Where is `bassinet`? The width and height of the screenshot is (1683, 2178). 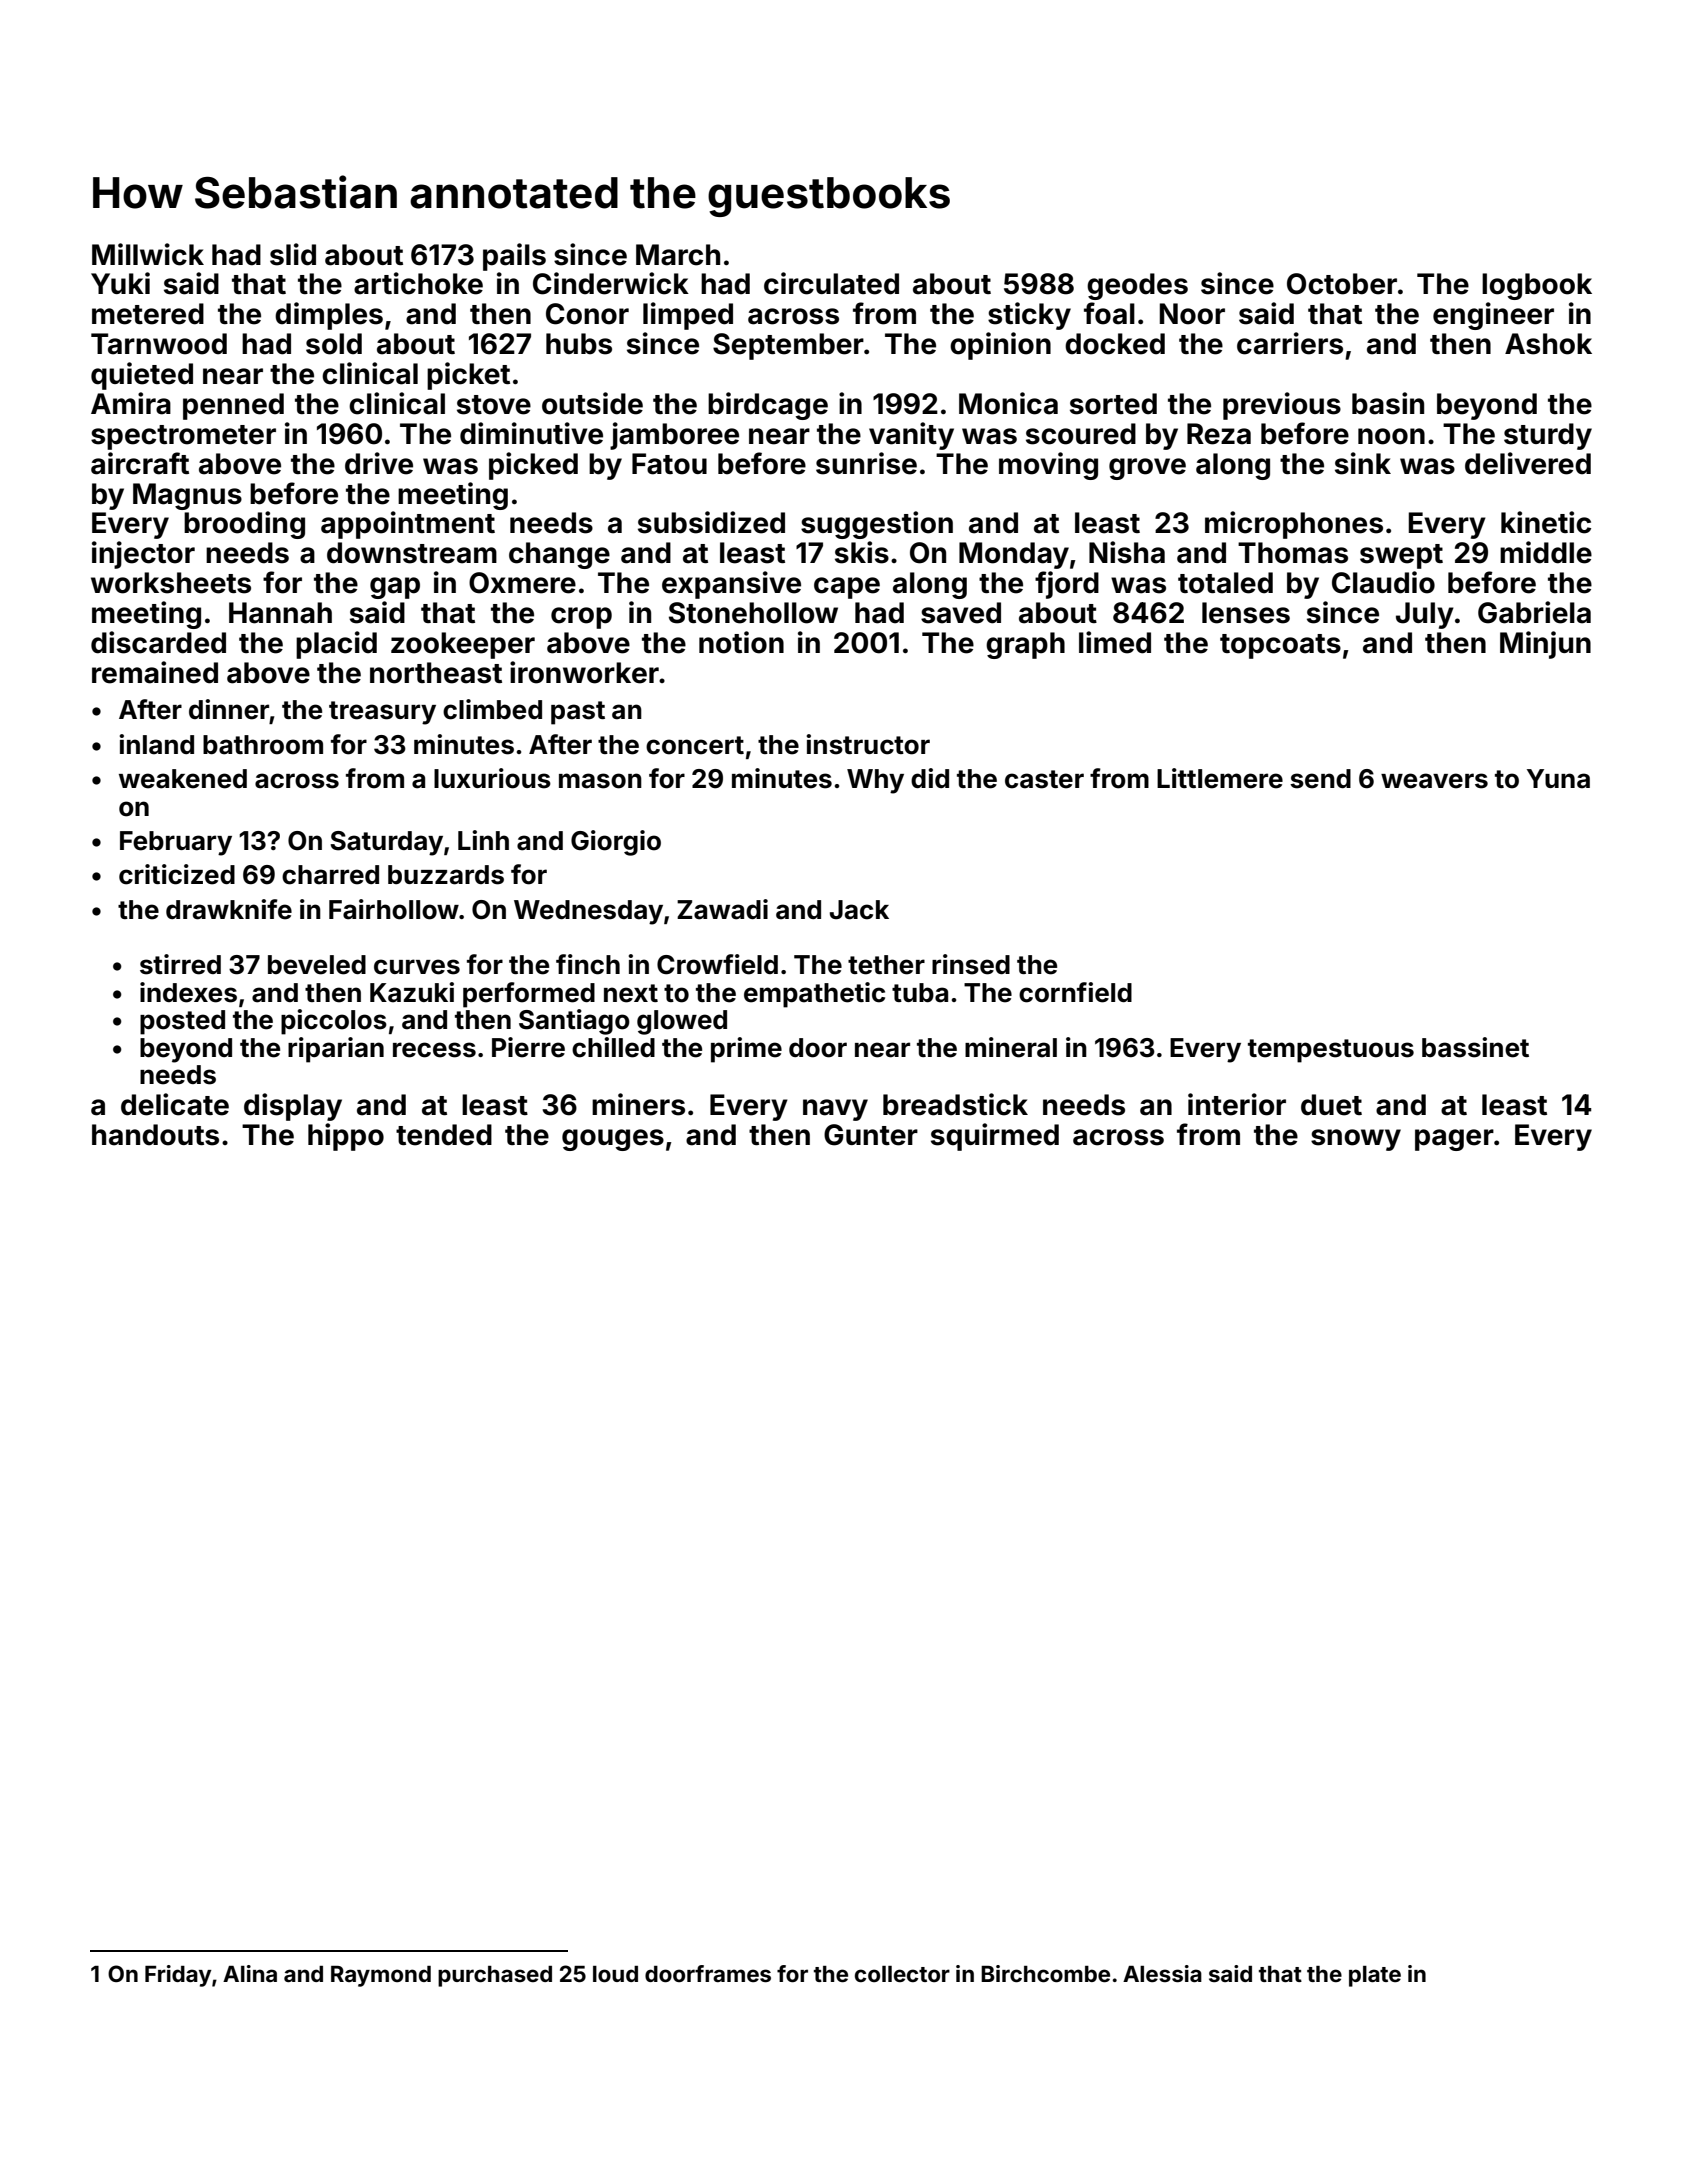
bassinet is located at coordinates (1475, 1047).
